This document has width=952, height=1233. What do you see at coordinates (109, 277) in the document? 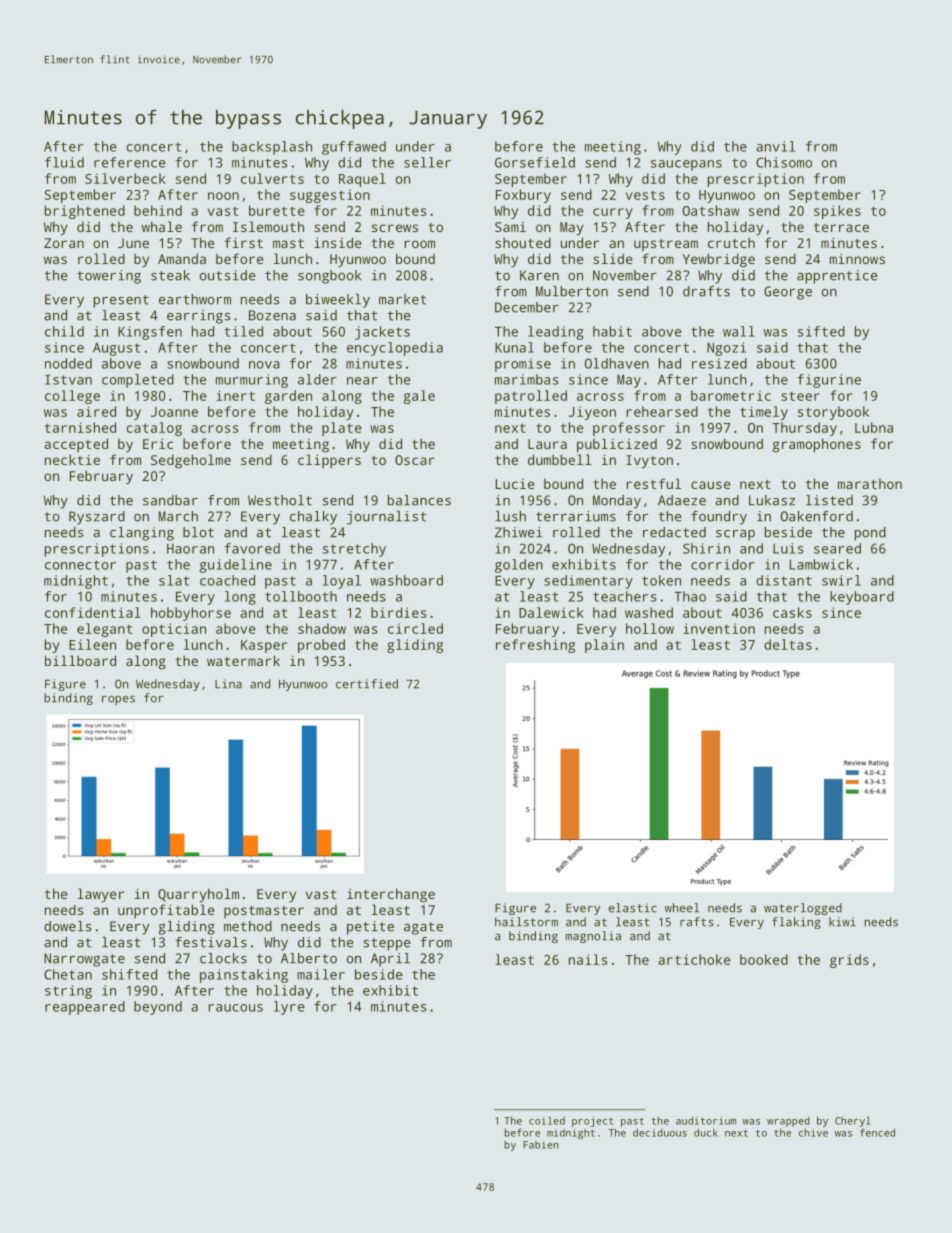
I see `towering` at bounding box center [109, 277].
